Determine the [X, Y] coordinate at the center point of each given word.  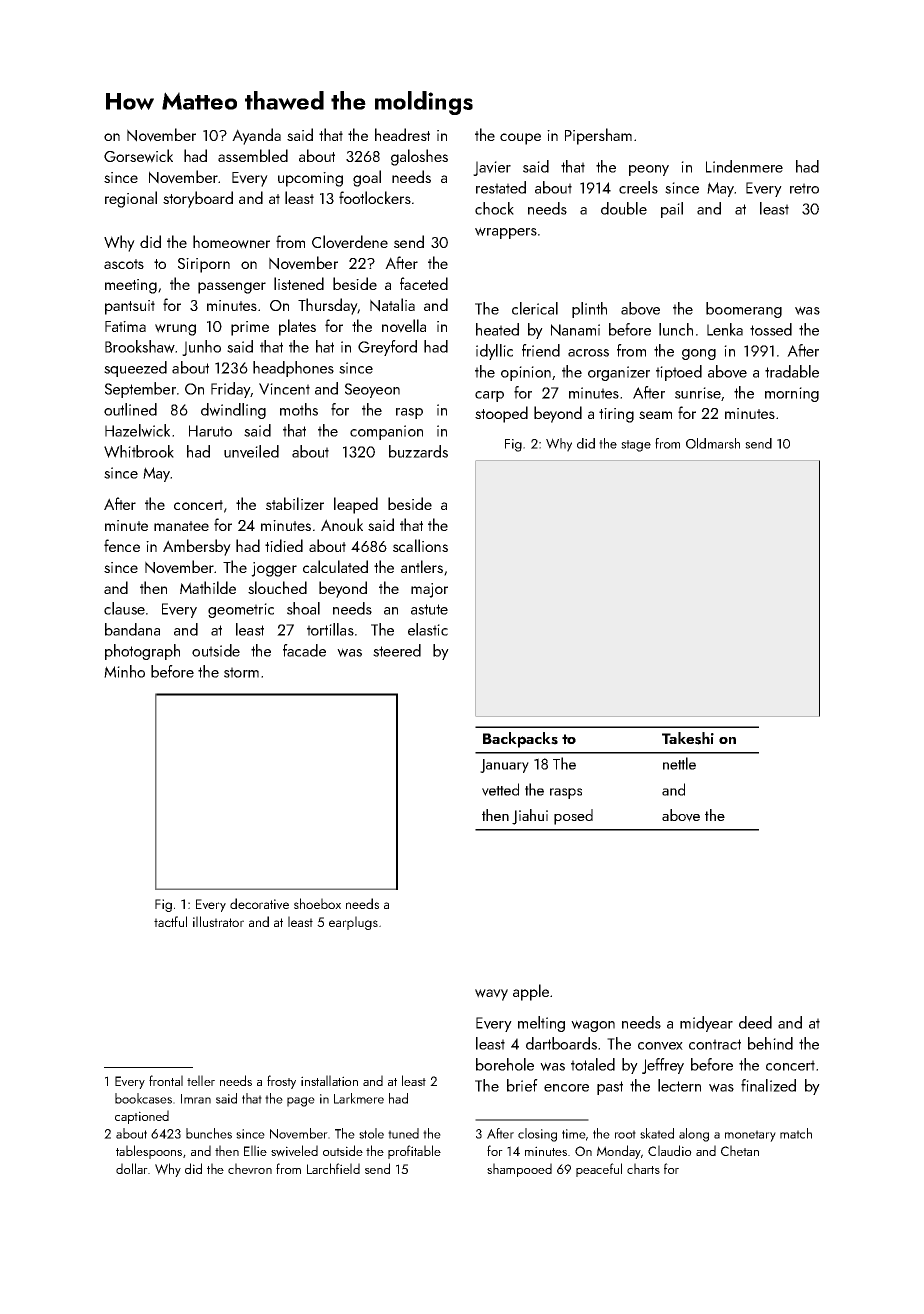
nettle [679, 763]
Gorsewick [138, 156]
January [504, 766]
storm [241, 672]
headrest [402, 134]
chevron [250, 1168]
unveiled [251, 451]
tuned [403, 1133]
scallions [420, 545]
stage [636, 446]
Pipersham [598, 136]
